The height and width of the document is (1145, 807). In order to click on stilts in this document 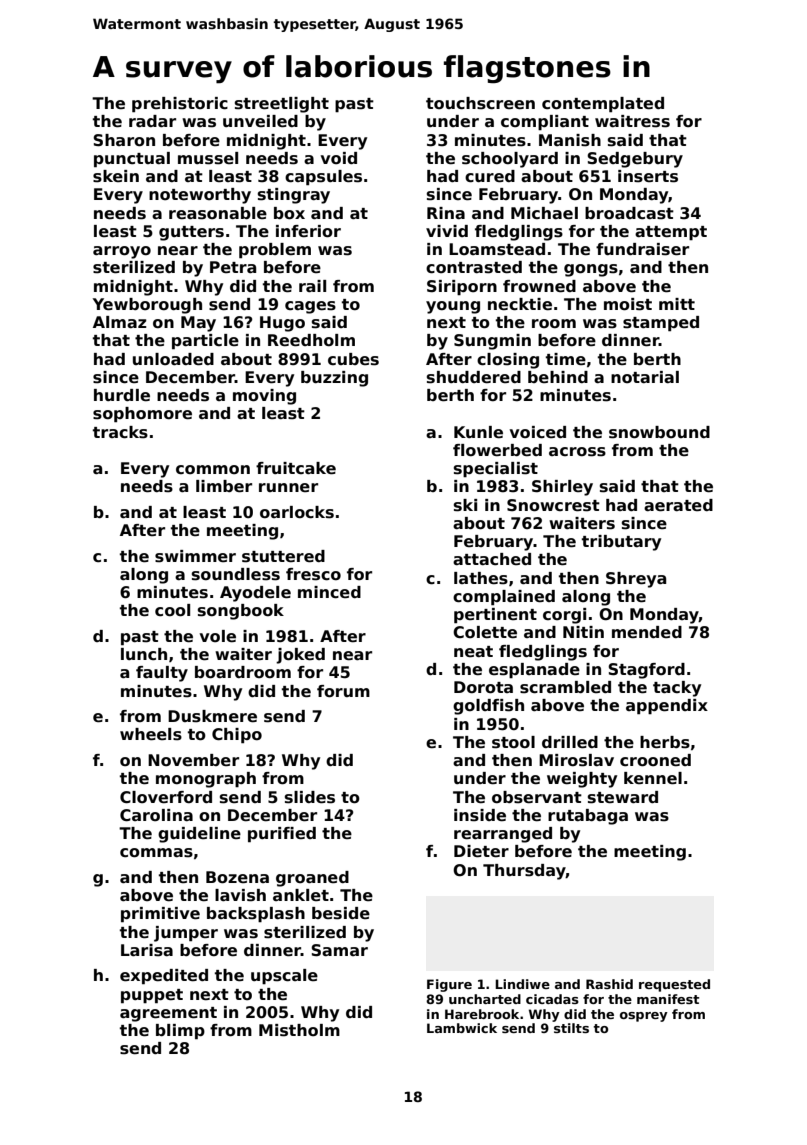, I will do `click(571, 1028)`.
